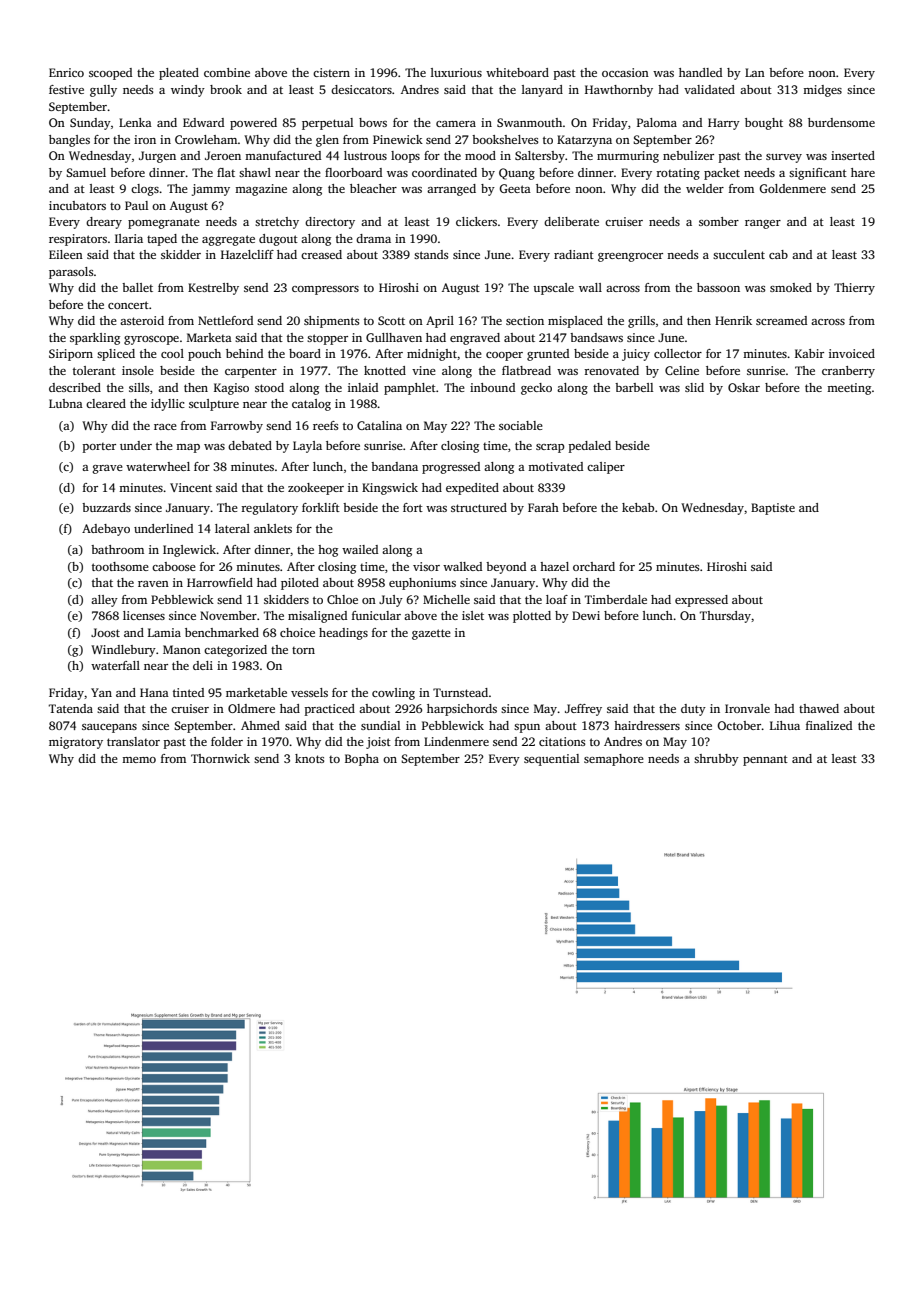 Image resolution: width=924 pixels, height=1308 pixels. I want to click on shrubby, so click(716, 760).
